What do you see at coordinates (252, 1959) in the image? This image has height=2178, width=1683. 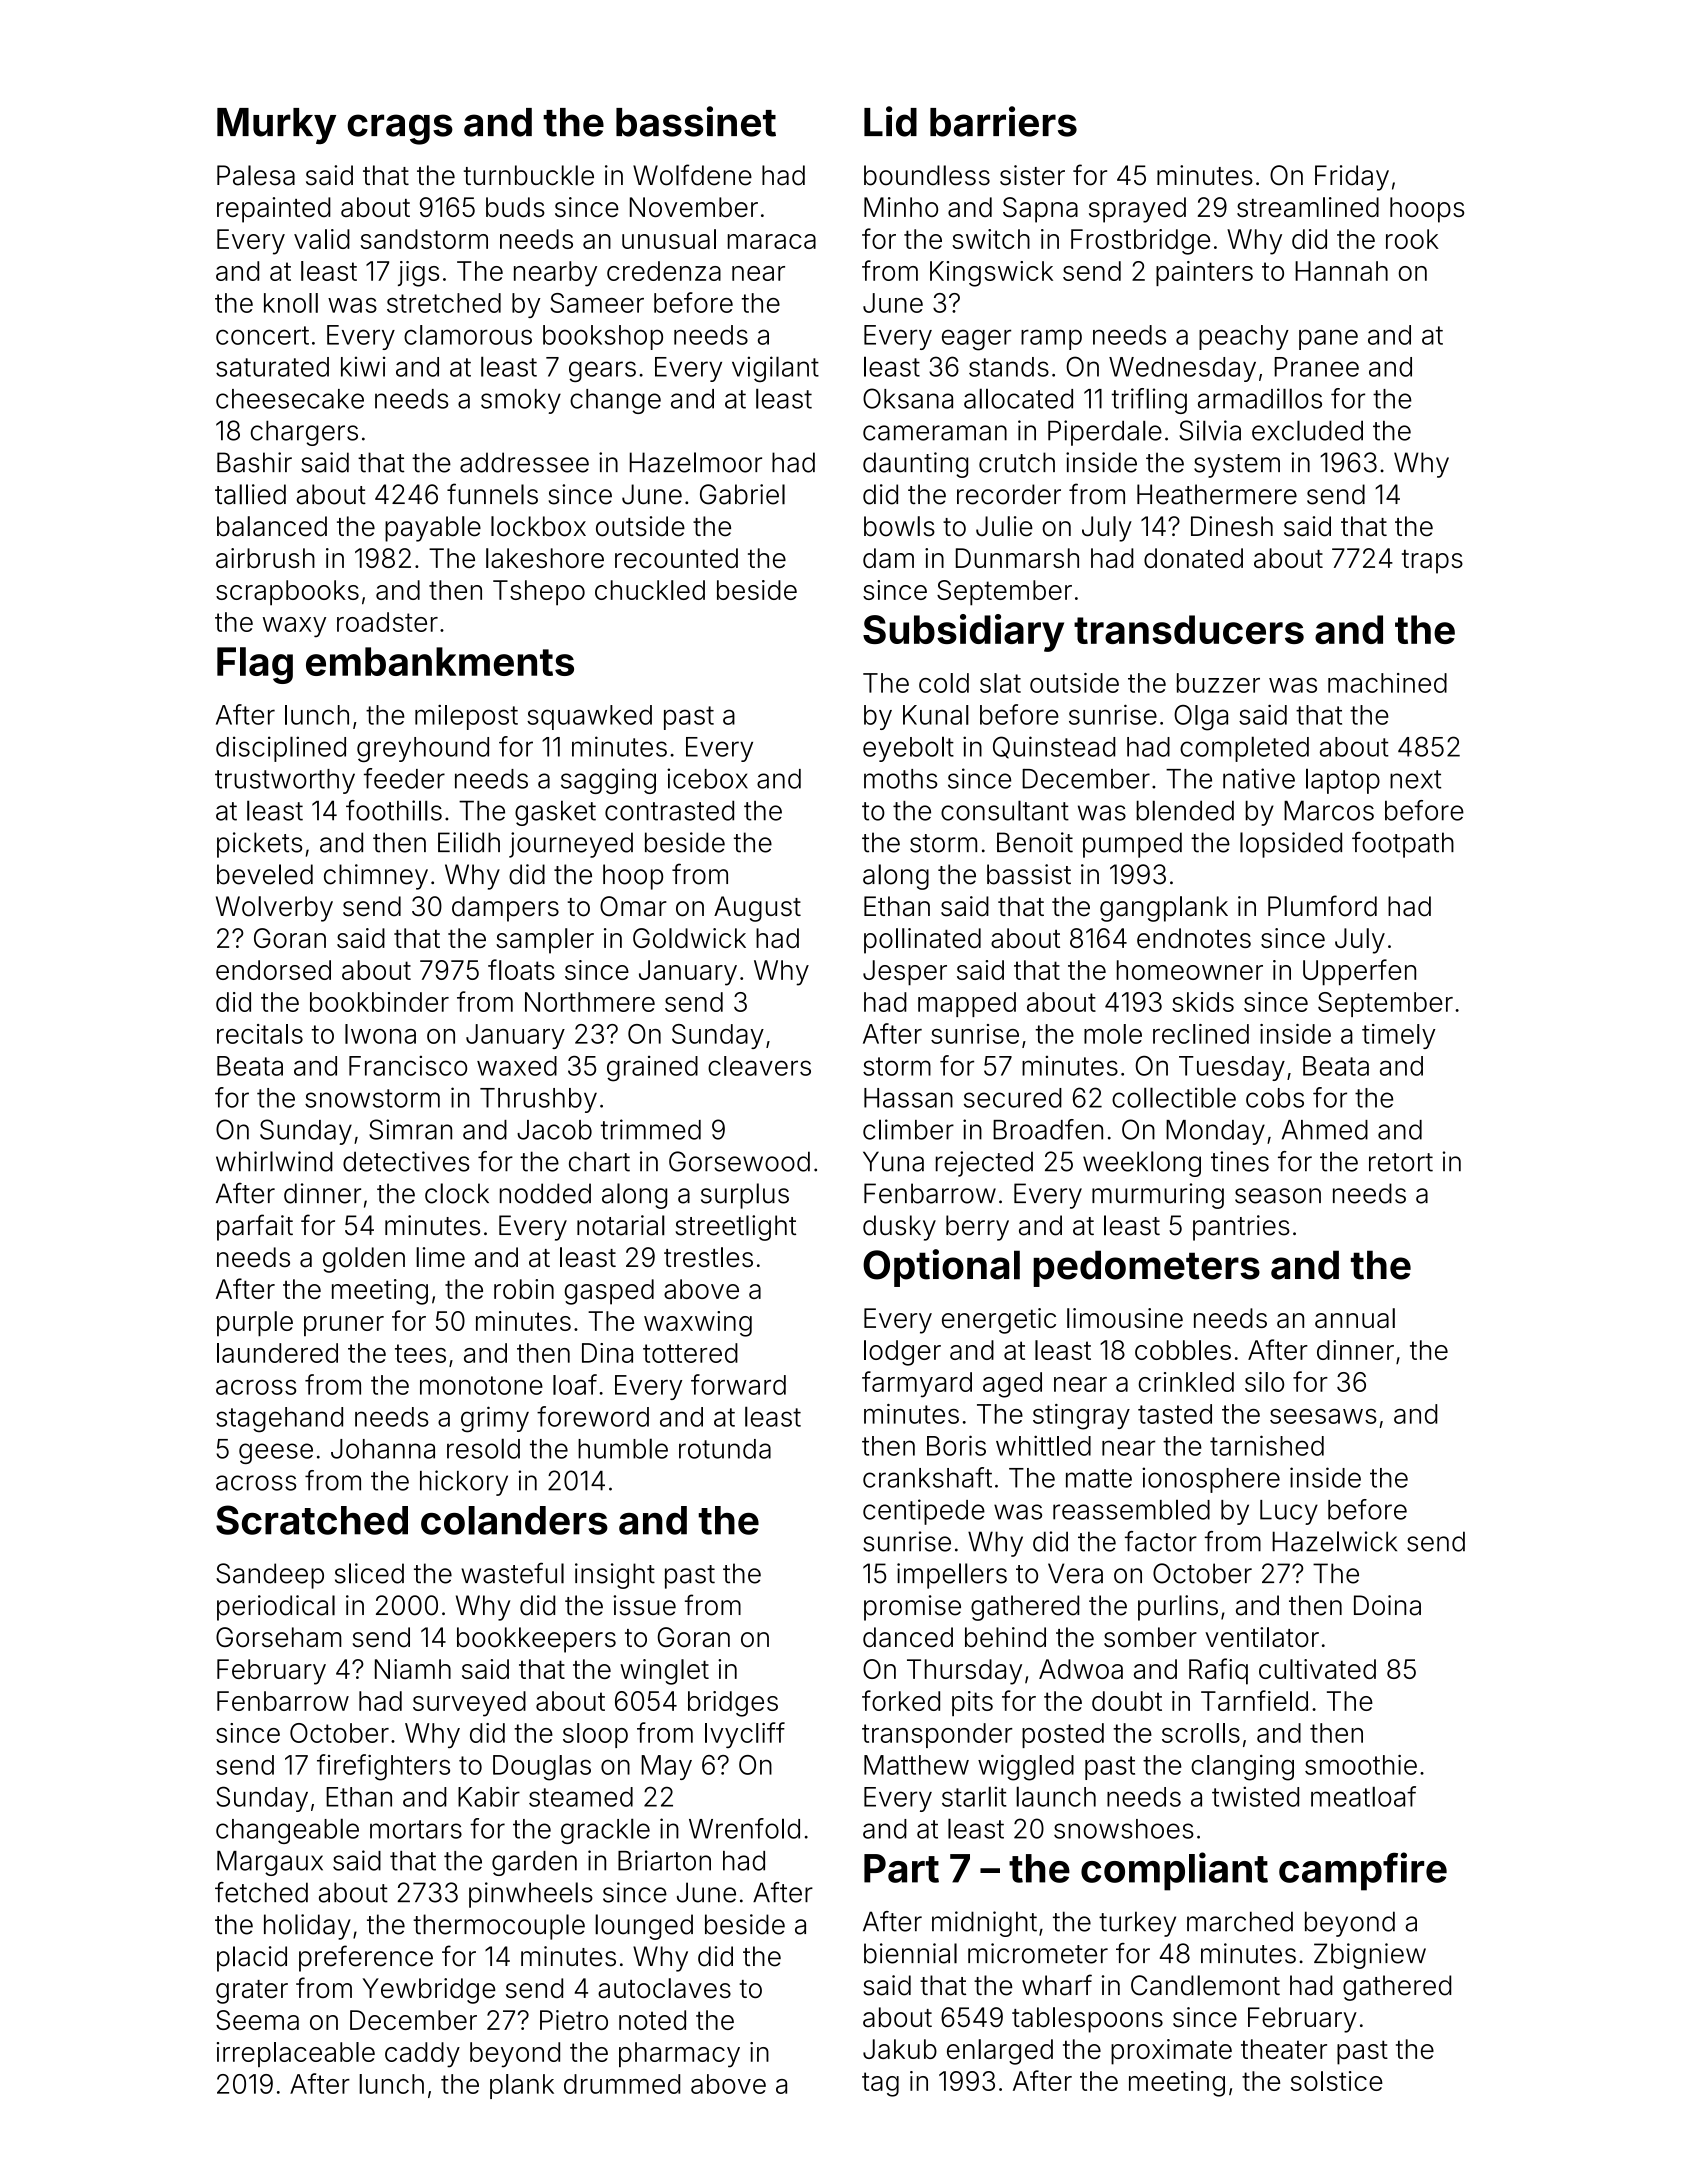 I see `placid` at bounding box center [252, 1959].
